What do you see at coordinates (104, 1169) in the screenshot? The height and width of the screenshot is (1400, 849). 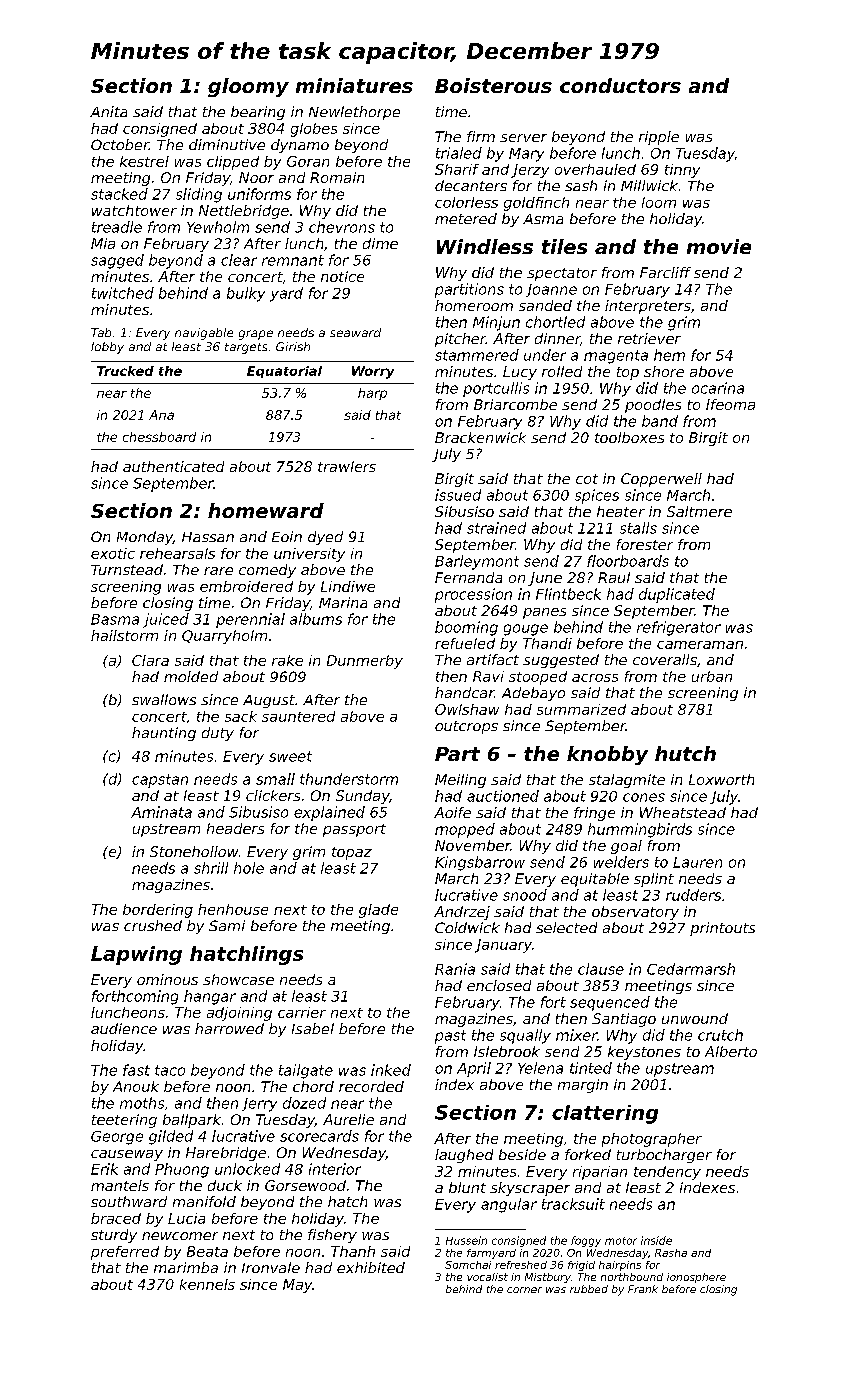 I see `Erik` at bounding box center [104, 1169].
